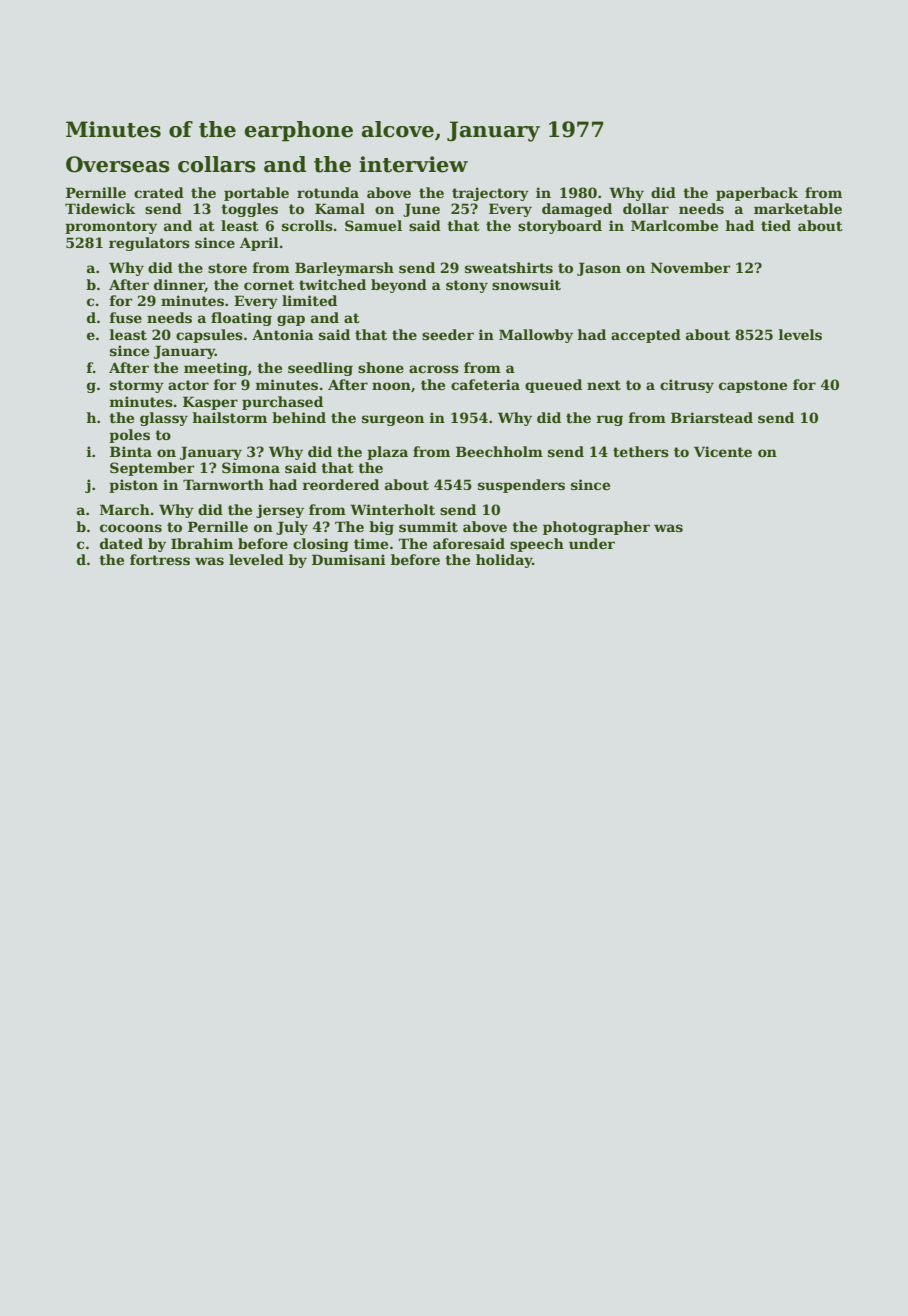 Image resolution: width=908 pixels, height=1316 pixels. Describe the element at coordinates (202, 543) in the screenshot. I see `Ibrahim` at that location.
